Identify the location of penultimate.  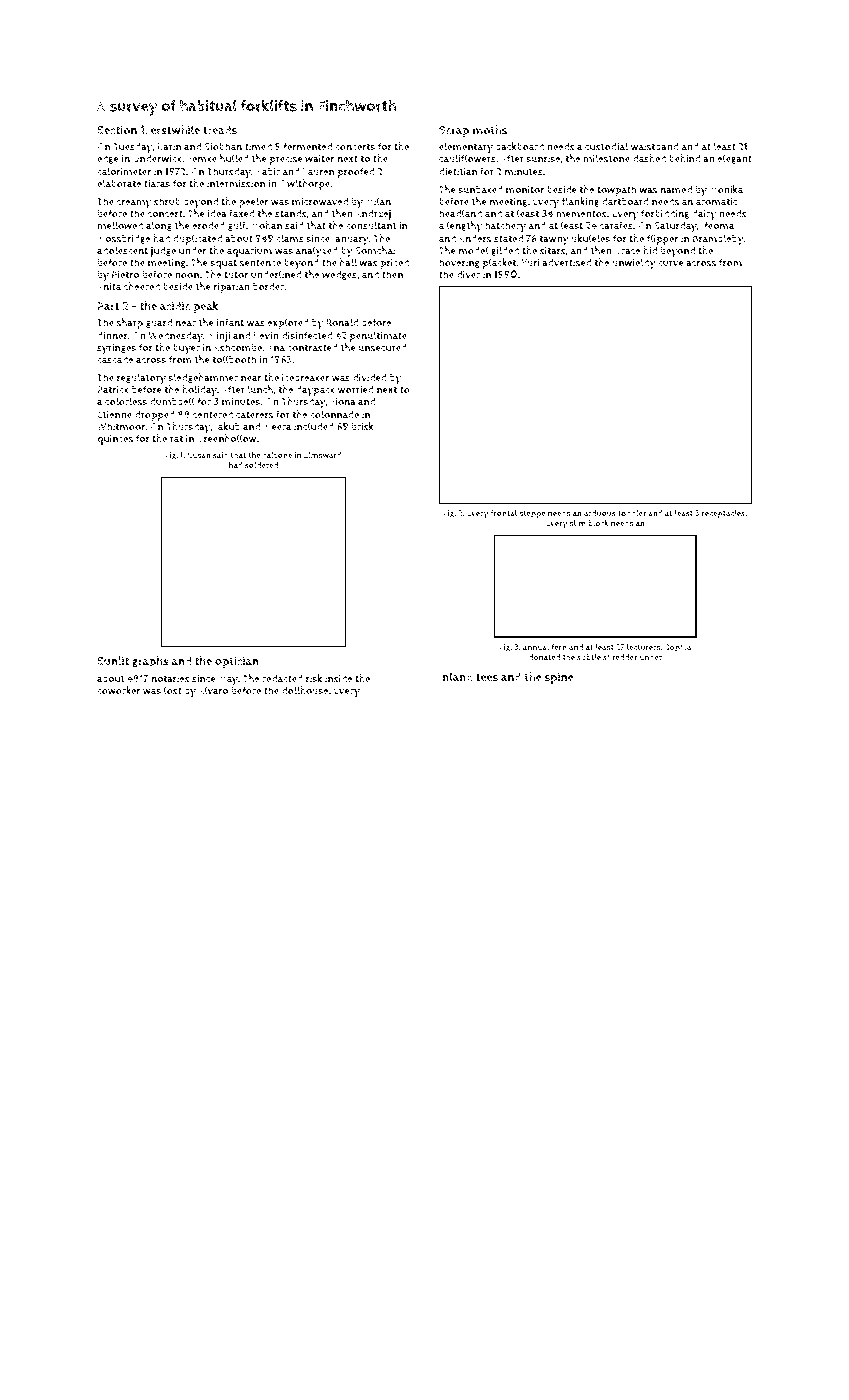
(378, 336).
